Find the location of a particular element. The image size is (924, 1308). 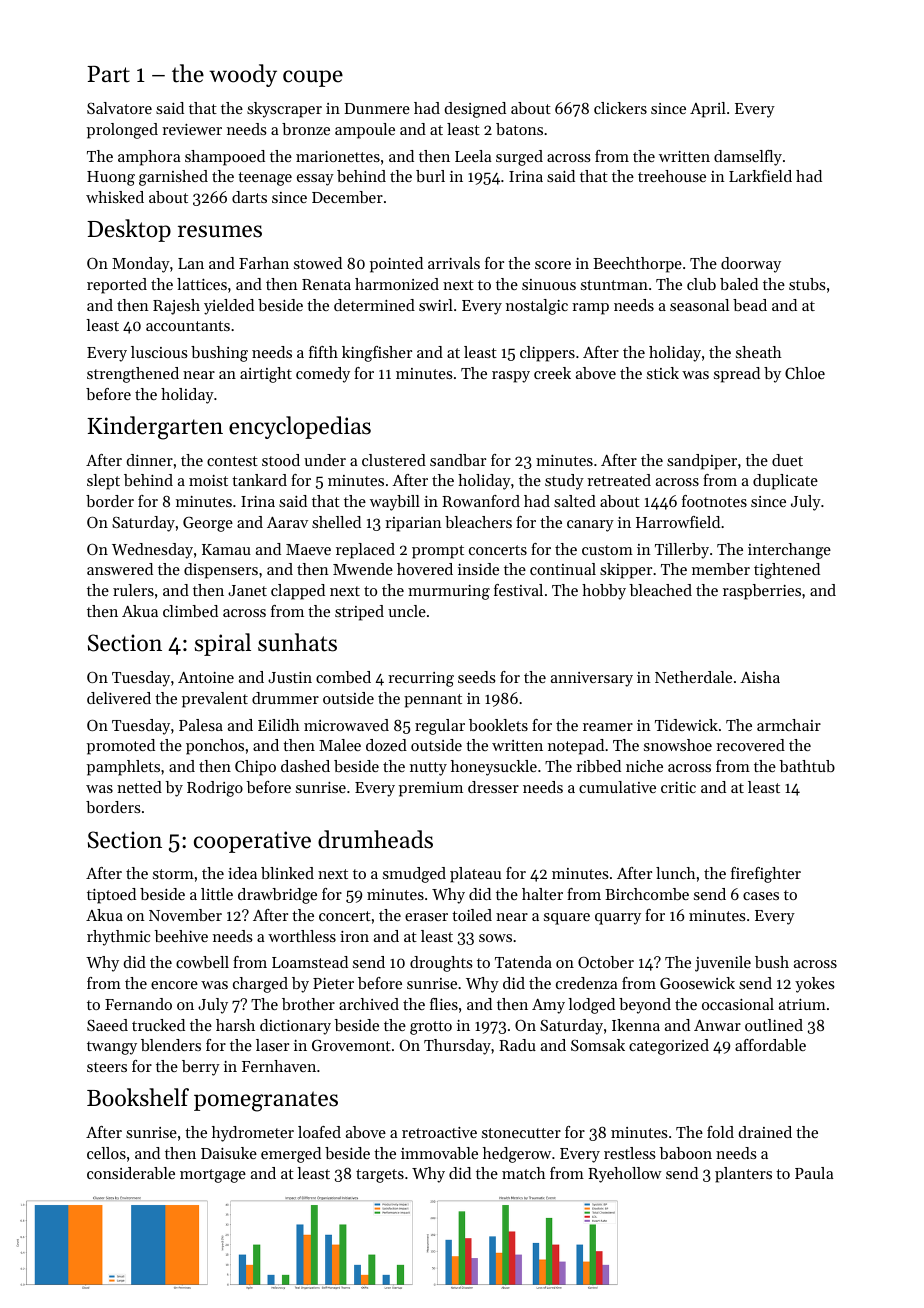

promoted is located at coordinates (121, 747).
